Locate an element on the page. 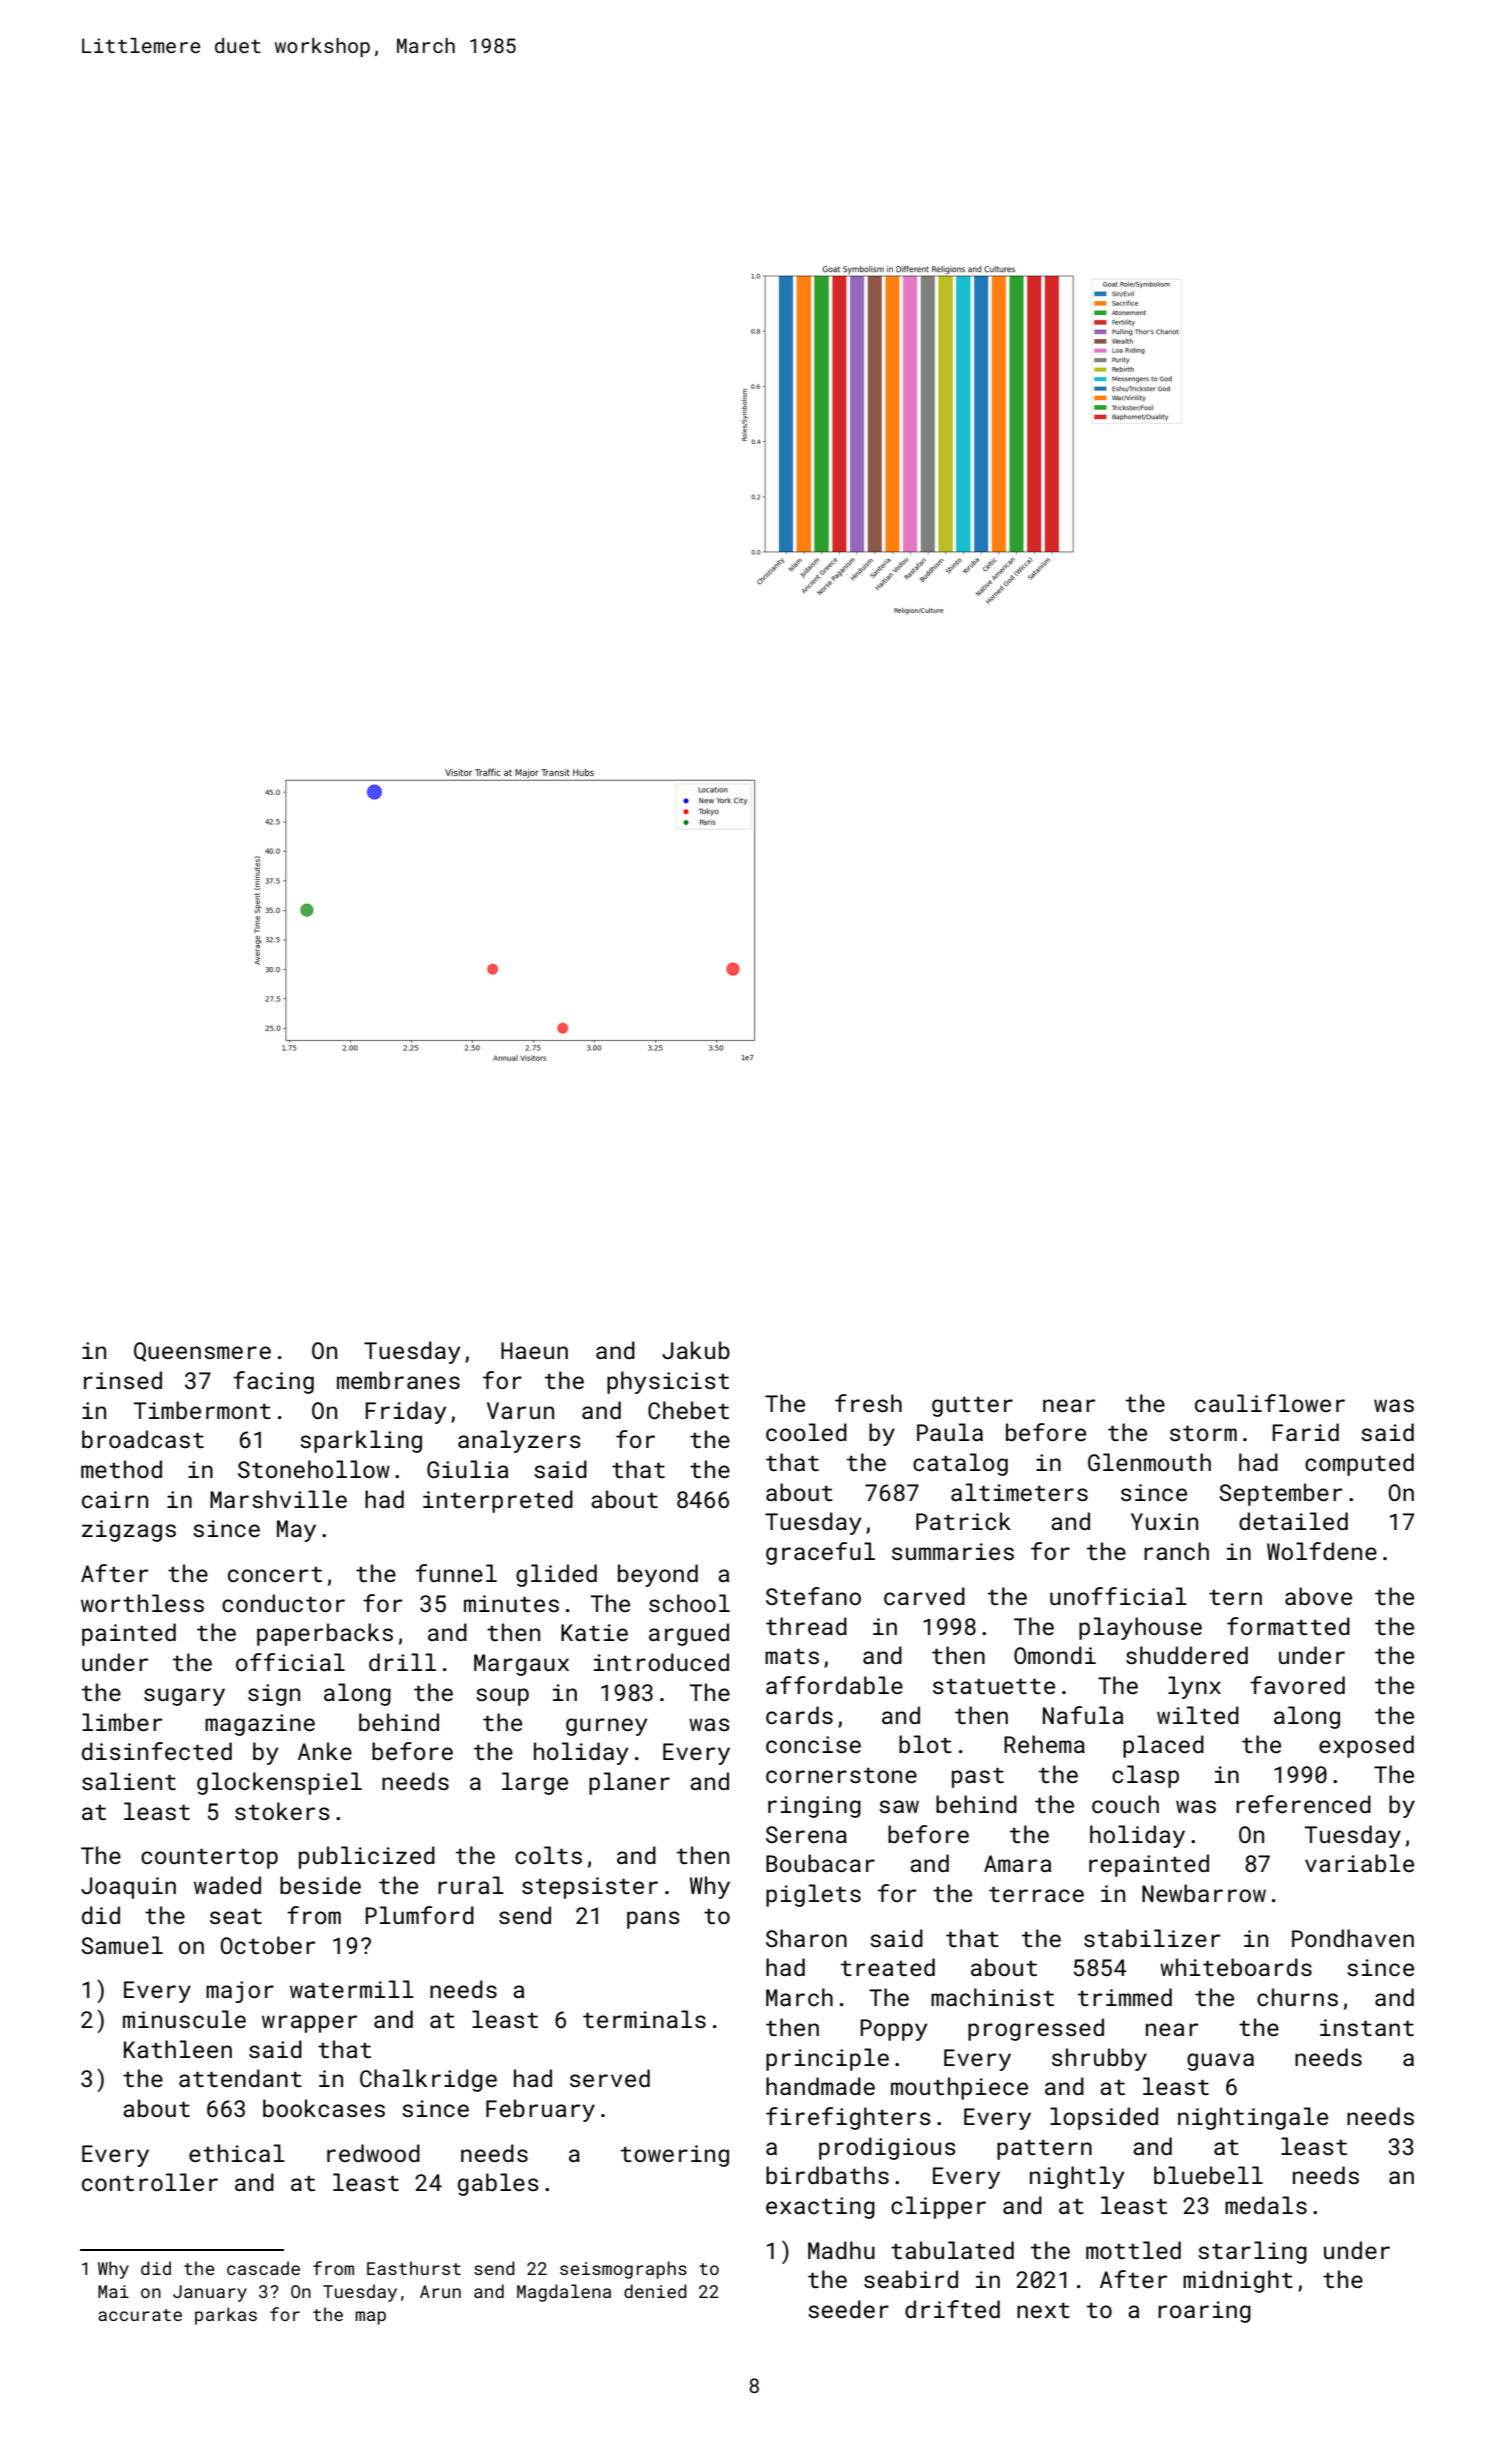 The image size is (1496, 2464). cauliflower is located at coordinates (1270, 1403).
